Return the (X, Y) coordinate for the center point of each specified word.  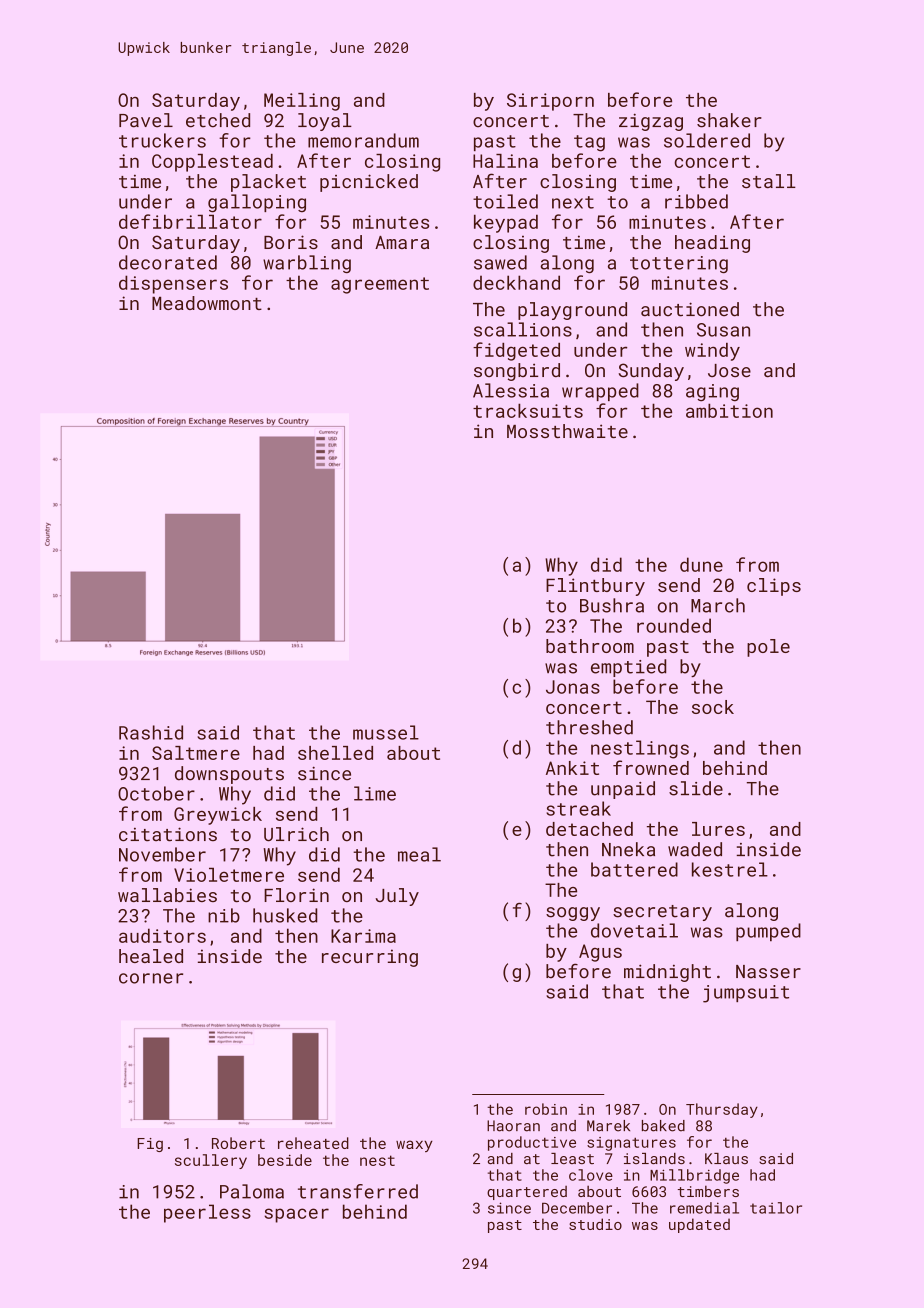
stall (769, 181)
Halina (505, 161)
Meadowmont (207, 303)
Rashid (151, 732)
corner (151, 978)
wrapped (600, 392)
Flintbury (595, 587)
